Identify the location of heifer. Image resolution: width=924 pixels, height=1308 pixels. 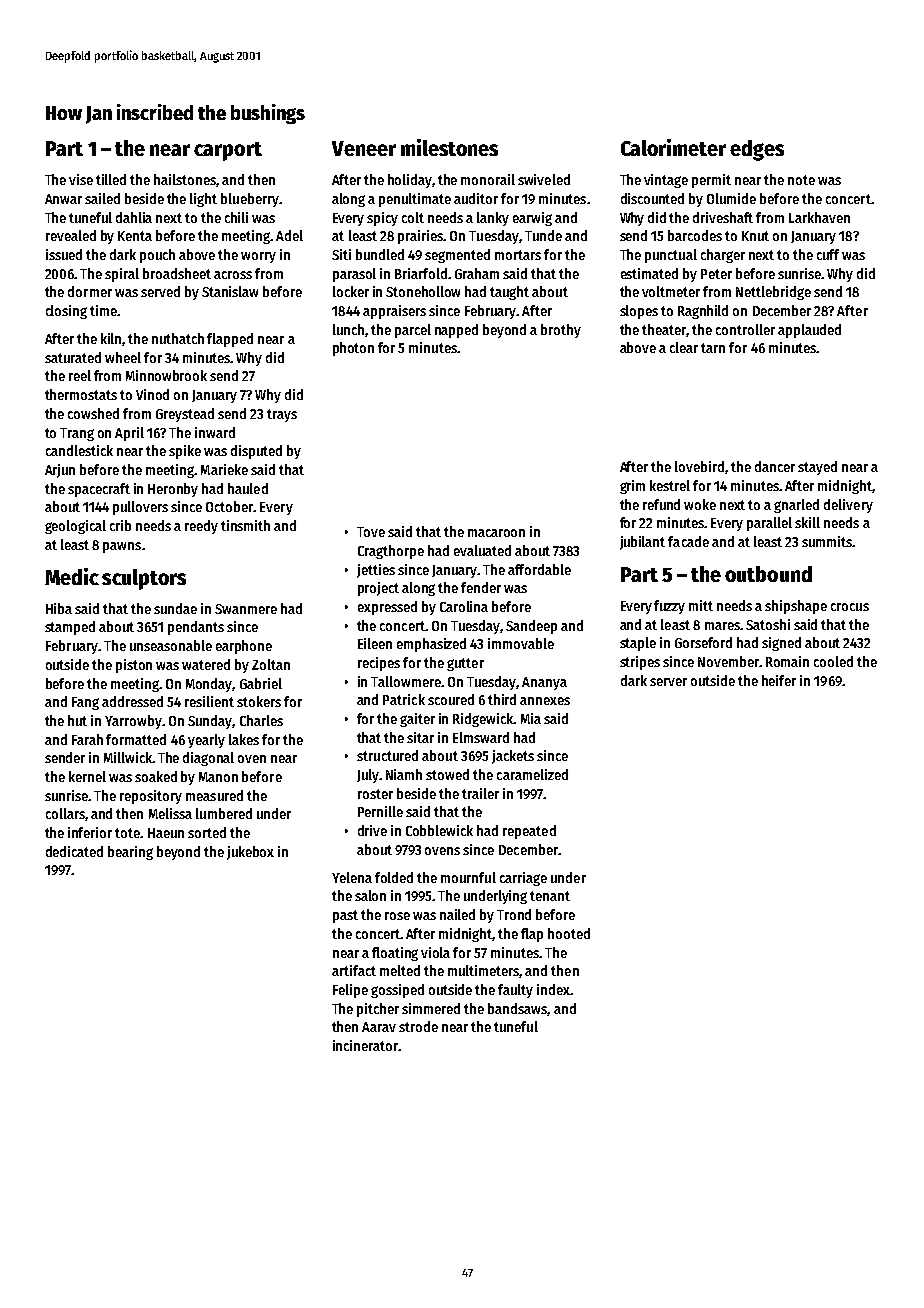
(779, 680).
